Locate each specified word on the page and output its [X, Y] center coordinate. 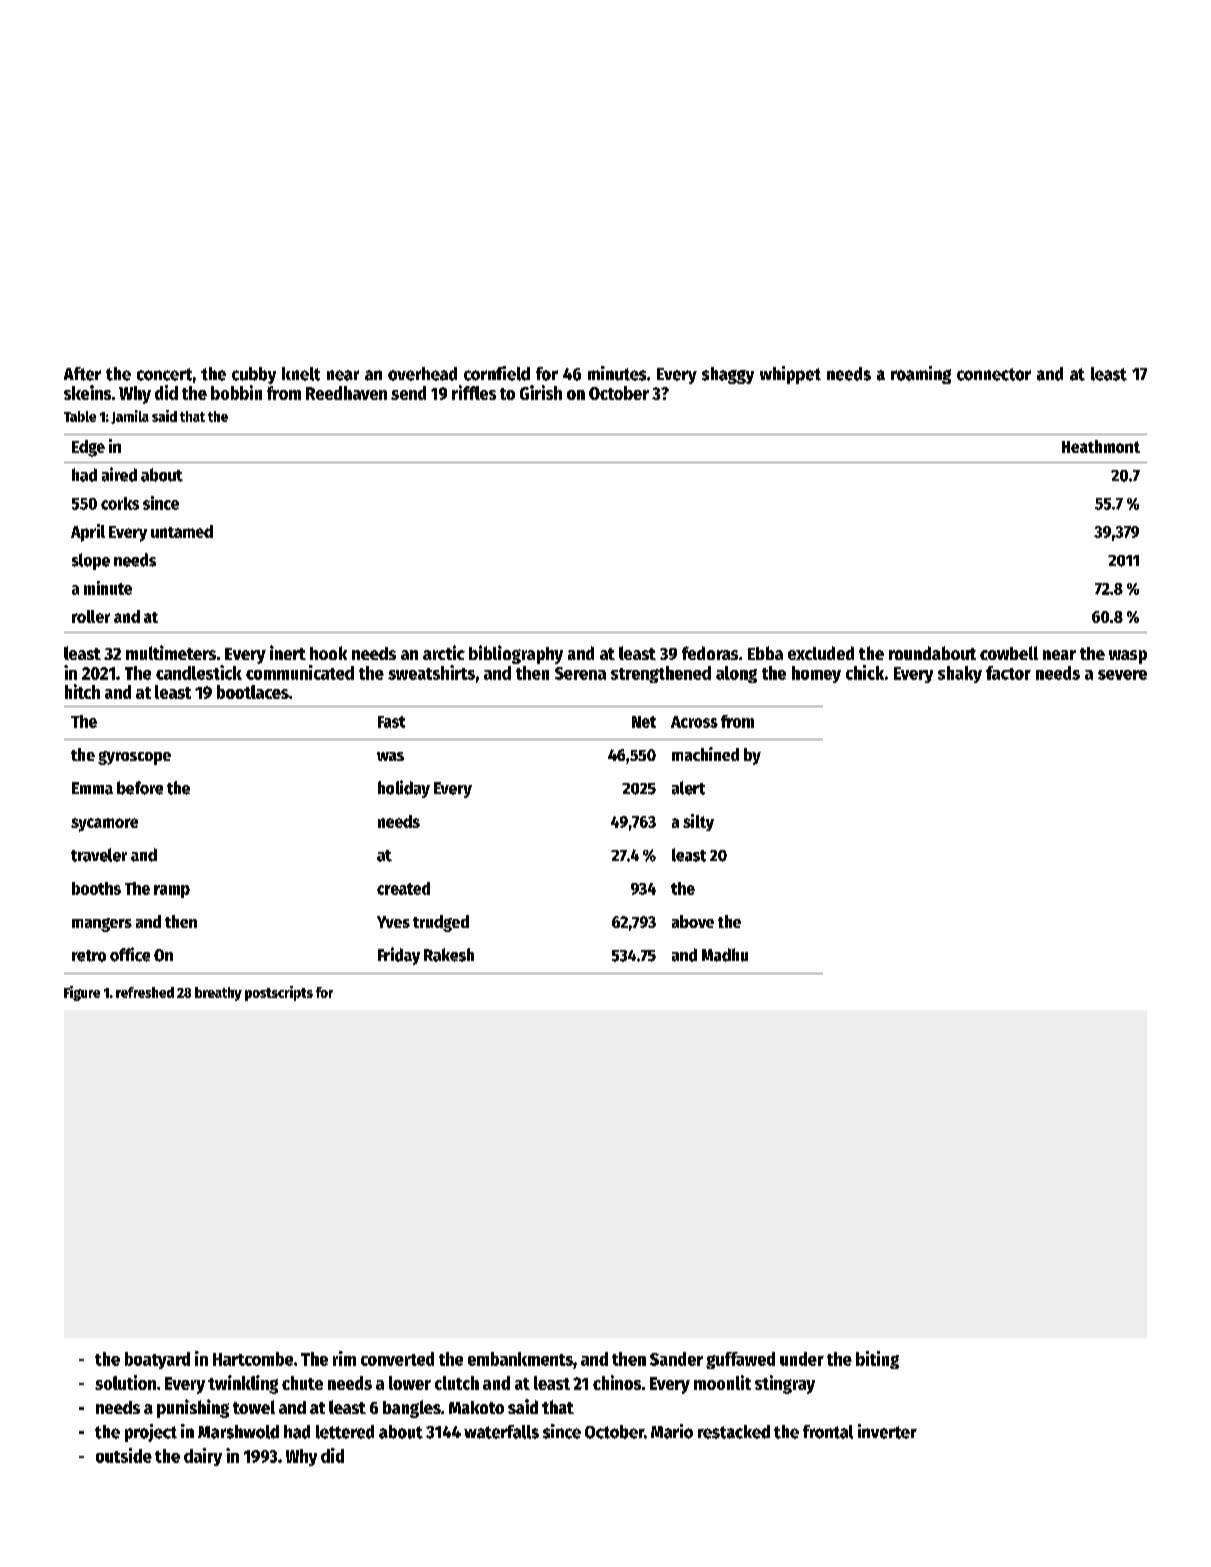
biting [877, 1360]
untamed [182, 531]
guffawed [740, 1360]
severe [1122, 675]
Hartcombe [253, 1359]
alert [688, 788]
